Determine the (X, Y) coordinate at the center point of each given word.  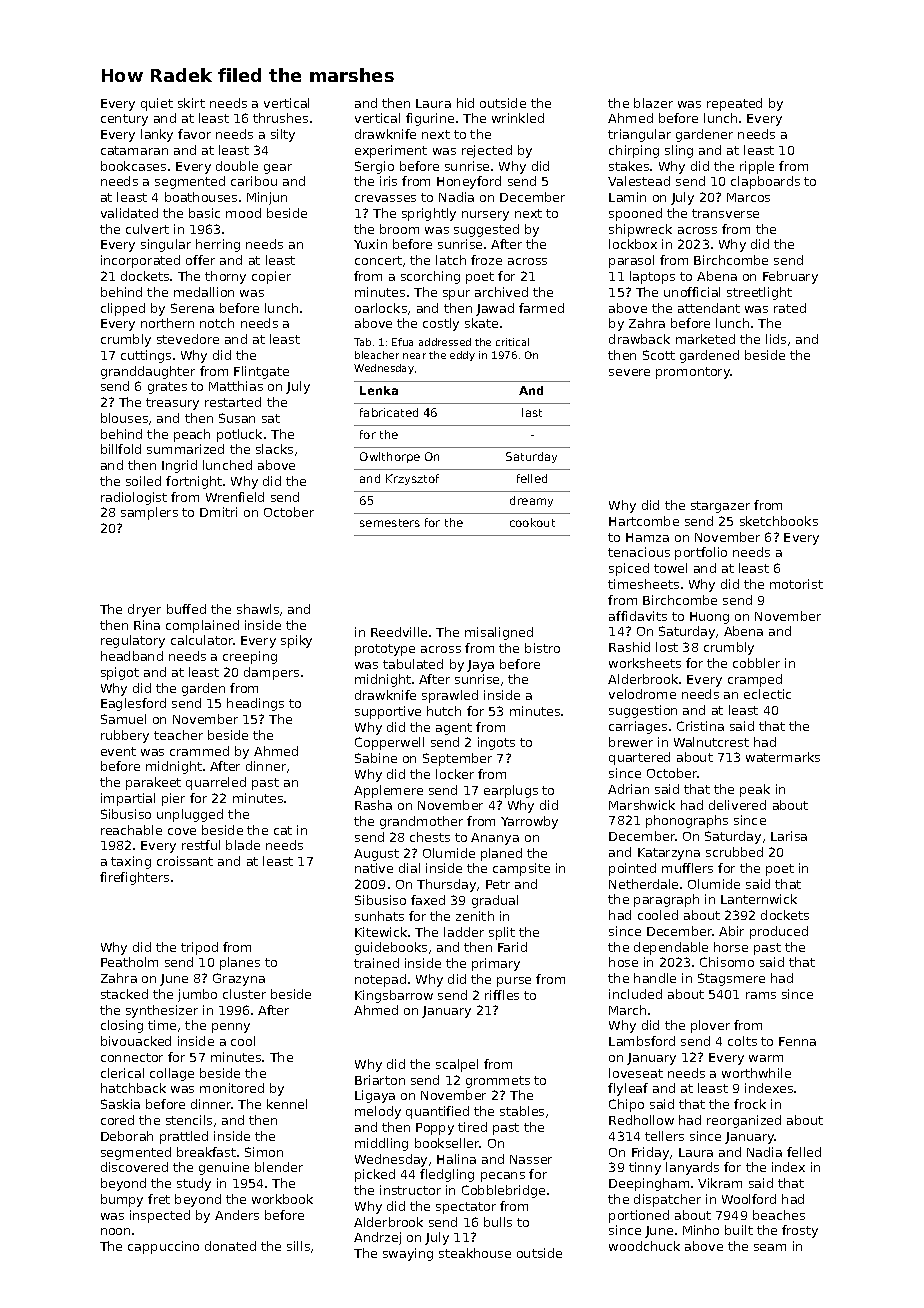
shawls (258, 609)
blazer (653, 103)
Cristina (700, 726)
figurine (430, 119)
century (124, 120)
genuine (224, 1168)
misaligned (499, 633)
